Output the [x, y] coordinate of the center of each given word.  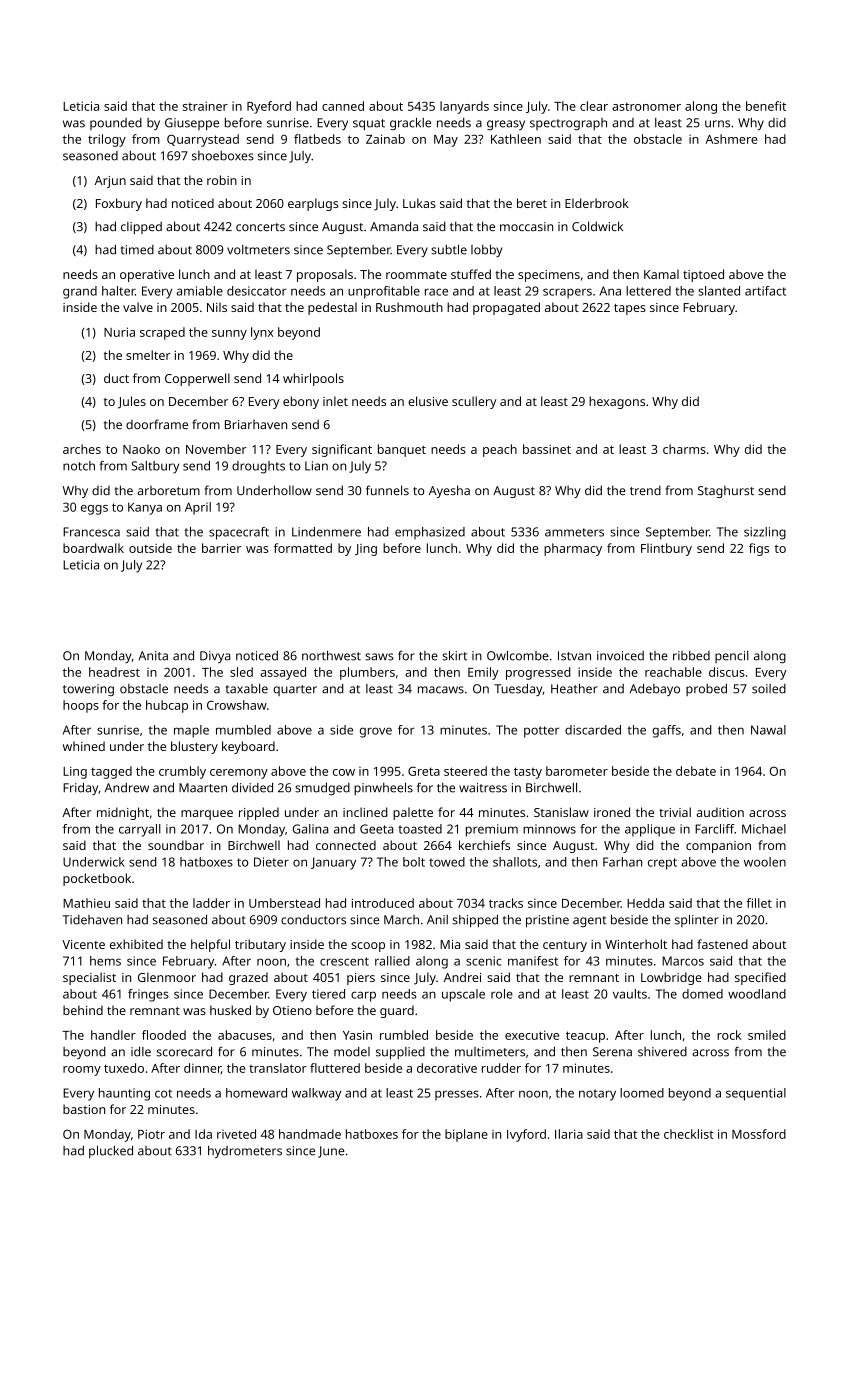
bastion [84, 1109]
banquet [402, 450]
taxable [247, 689]
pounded [116, 124]
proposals [325, 275]
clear [594, 106]
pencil [732, 657]
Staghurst [726, 491]
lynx [262, 333]
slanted [719, 291]
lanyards [464, 107]
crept [662, 864]
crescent [344, 961]
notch [79, 466]
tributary [260, 945]
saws [379, 657]
